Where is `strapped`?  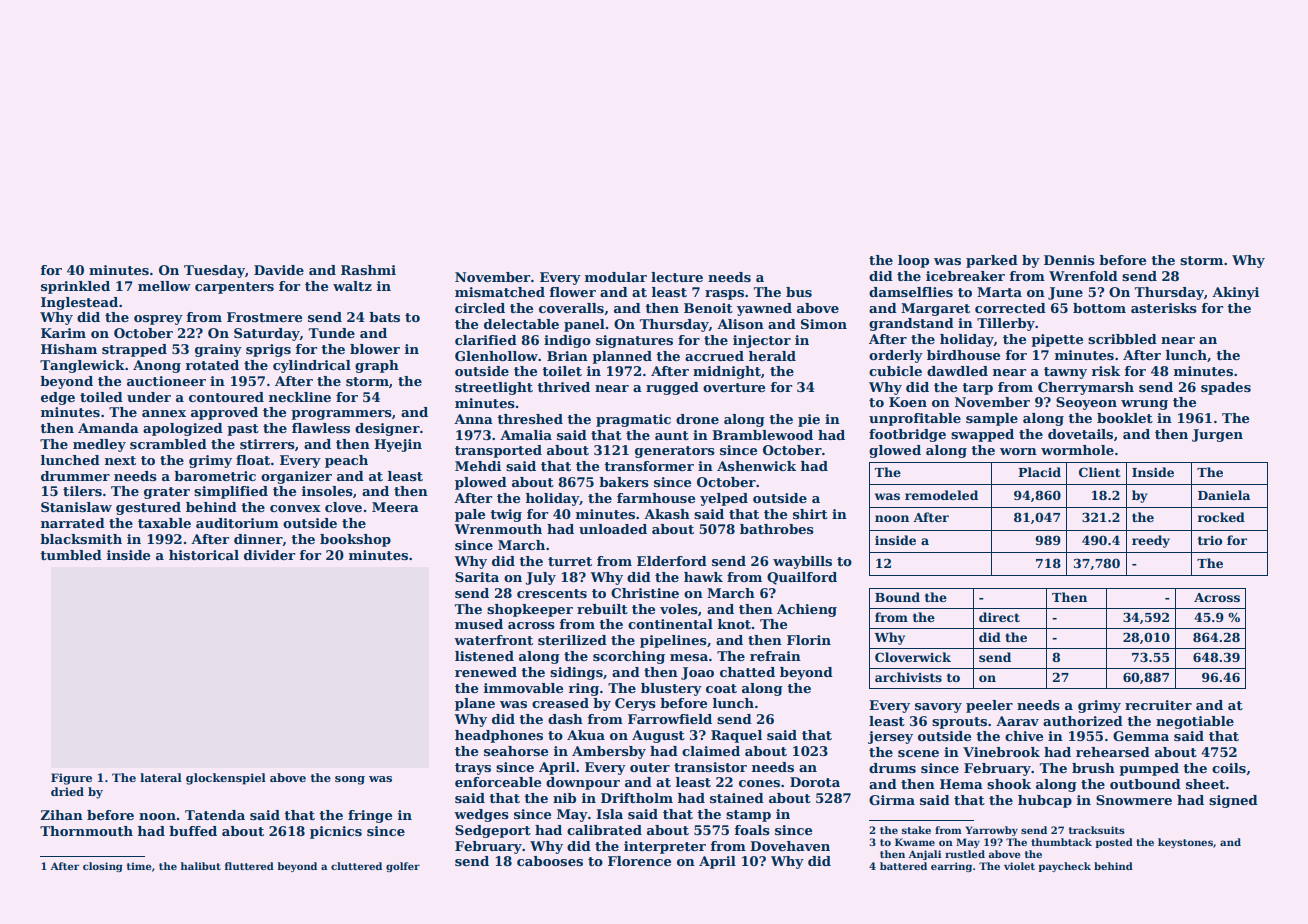 strapped is located at coordinates (134, 350).
